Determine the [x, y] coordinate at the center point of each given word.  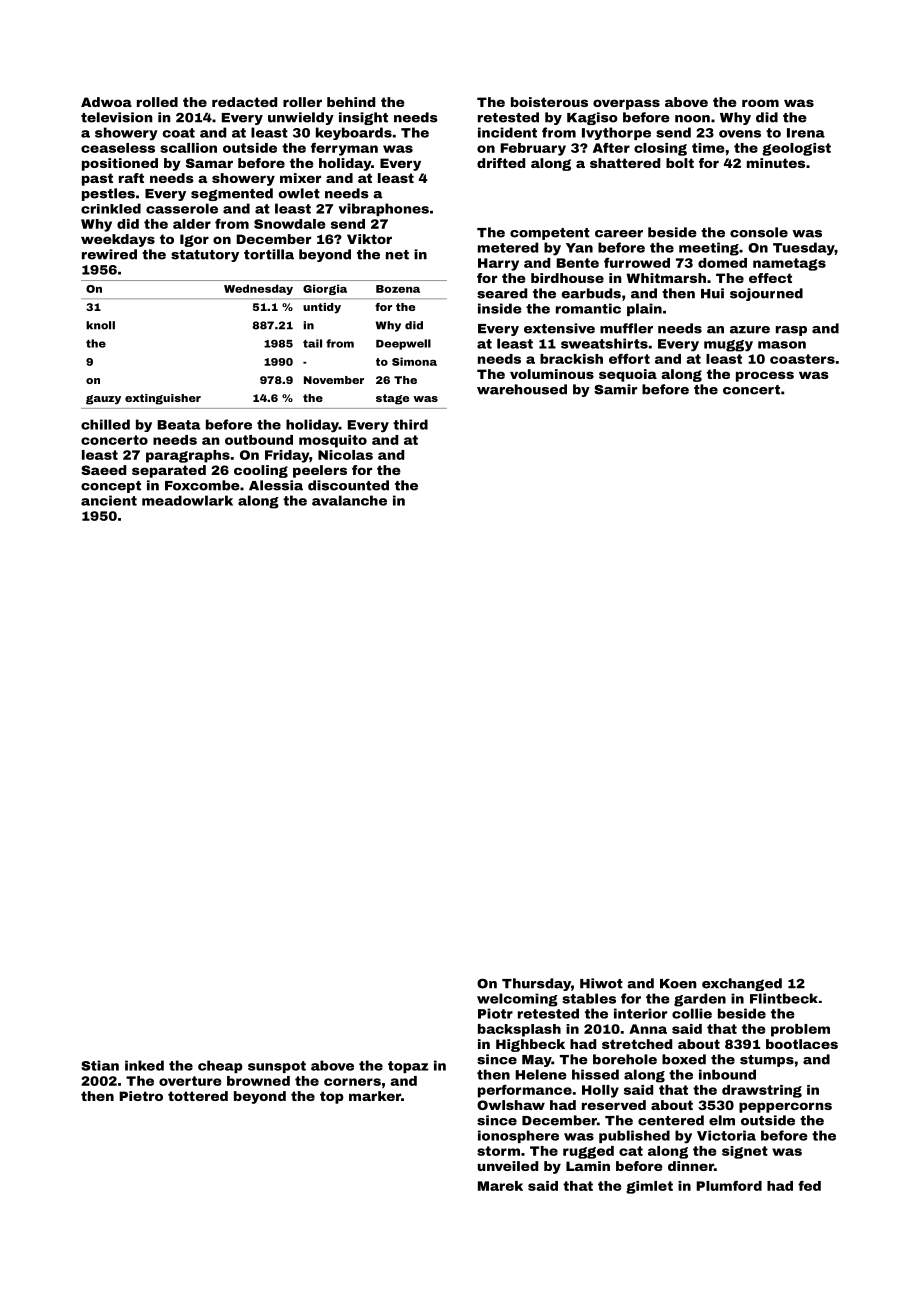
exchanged [742, 984]
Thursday [536, 984]
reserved [614, 1105]
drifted [501, 163]
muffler [626, 328]
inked [144, 1065]
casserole [182, 208]
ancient [109, 500]
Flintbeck [784, 998]
